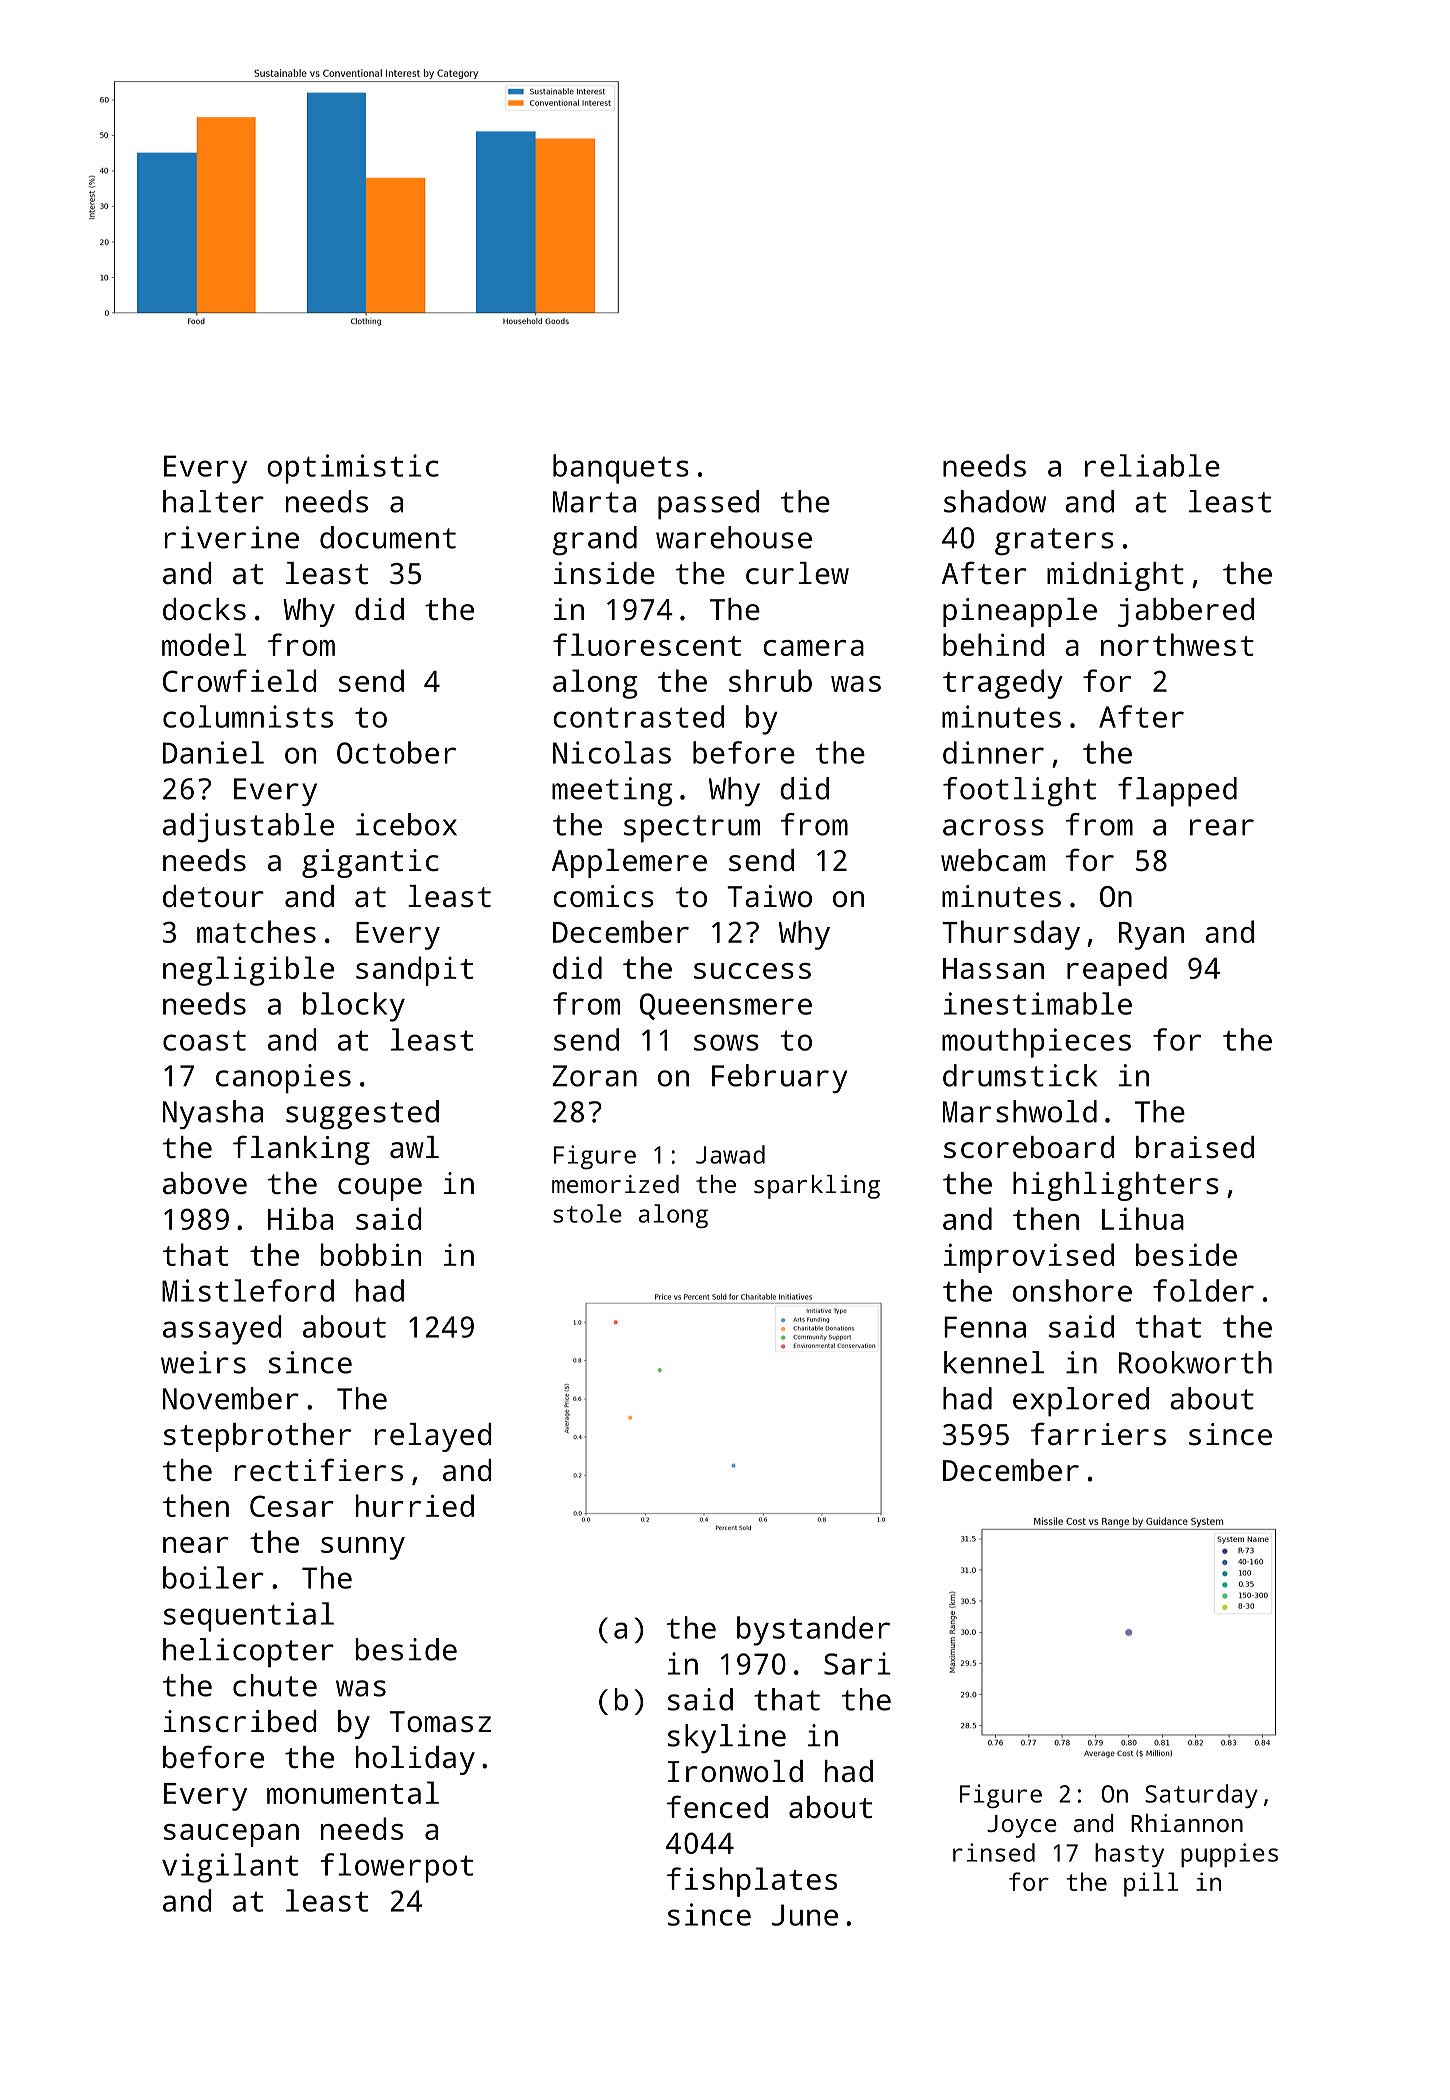  I want to click on riverine, so click(232, 537).
